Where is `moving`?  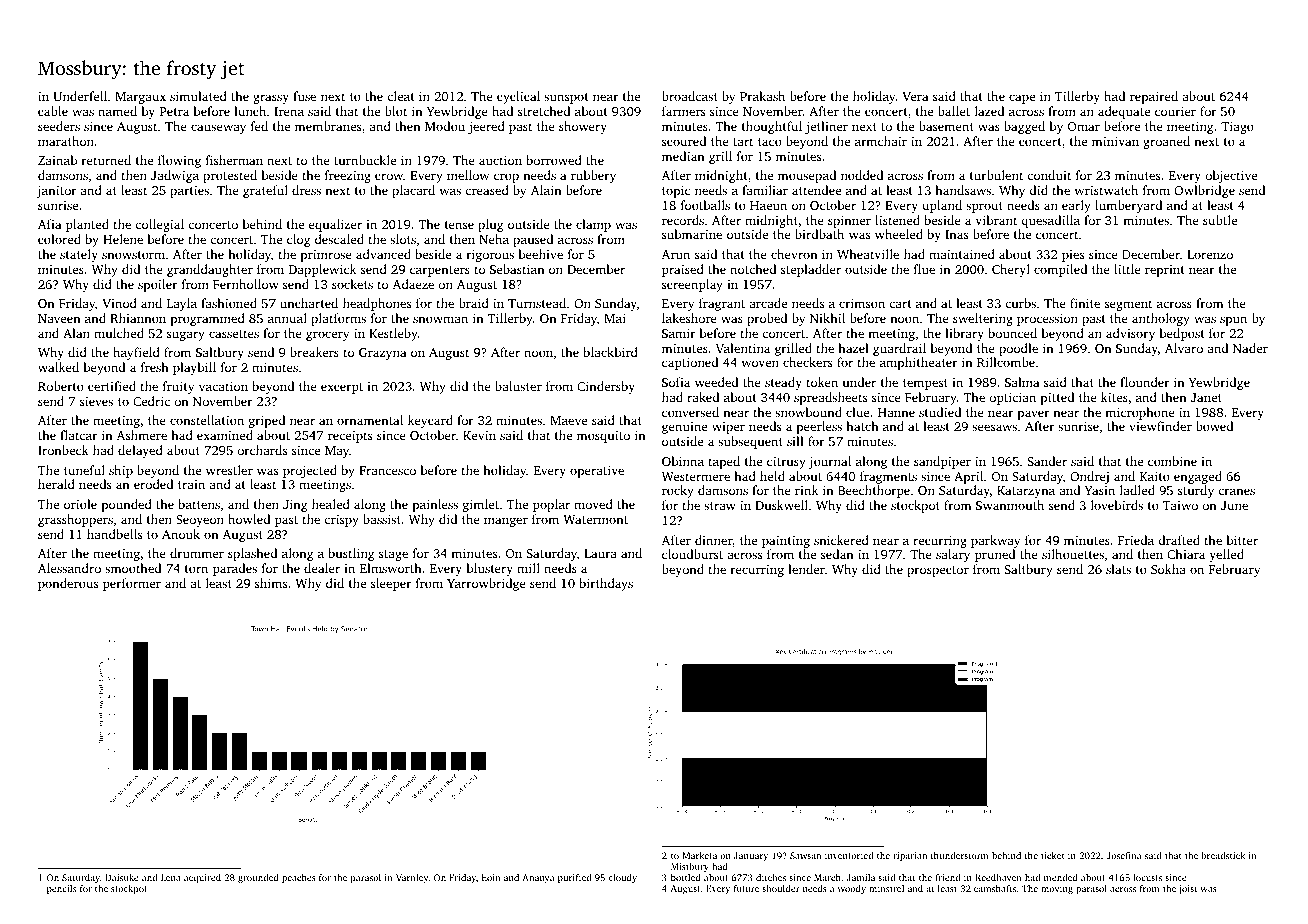 moving is located at coordinates (1057, 889).
